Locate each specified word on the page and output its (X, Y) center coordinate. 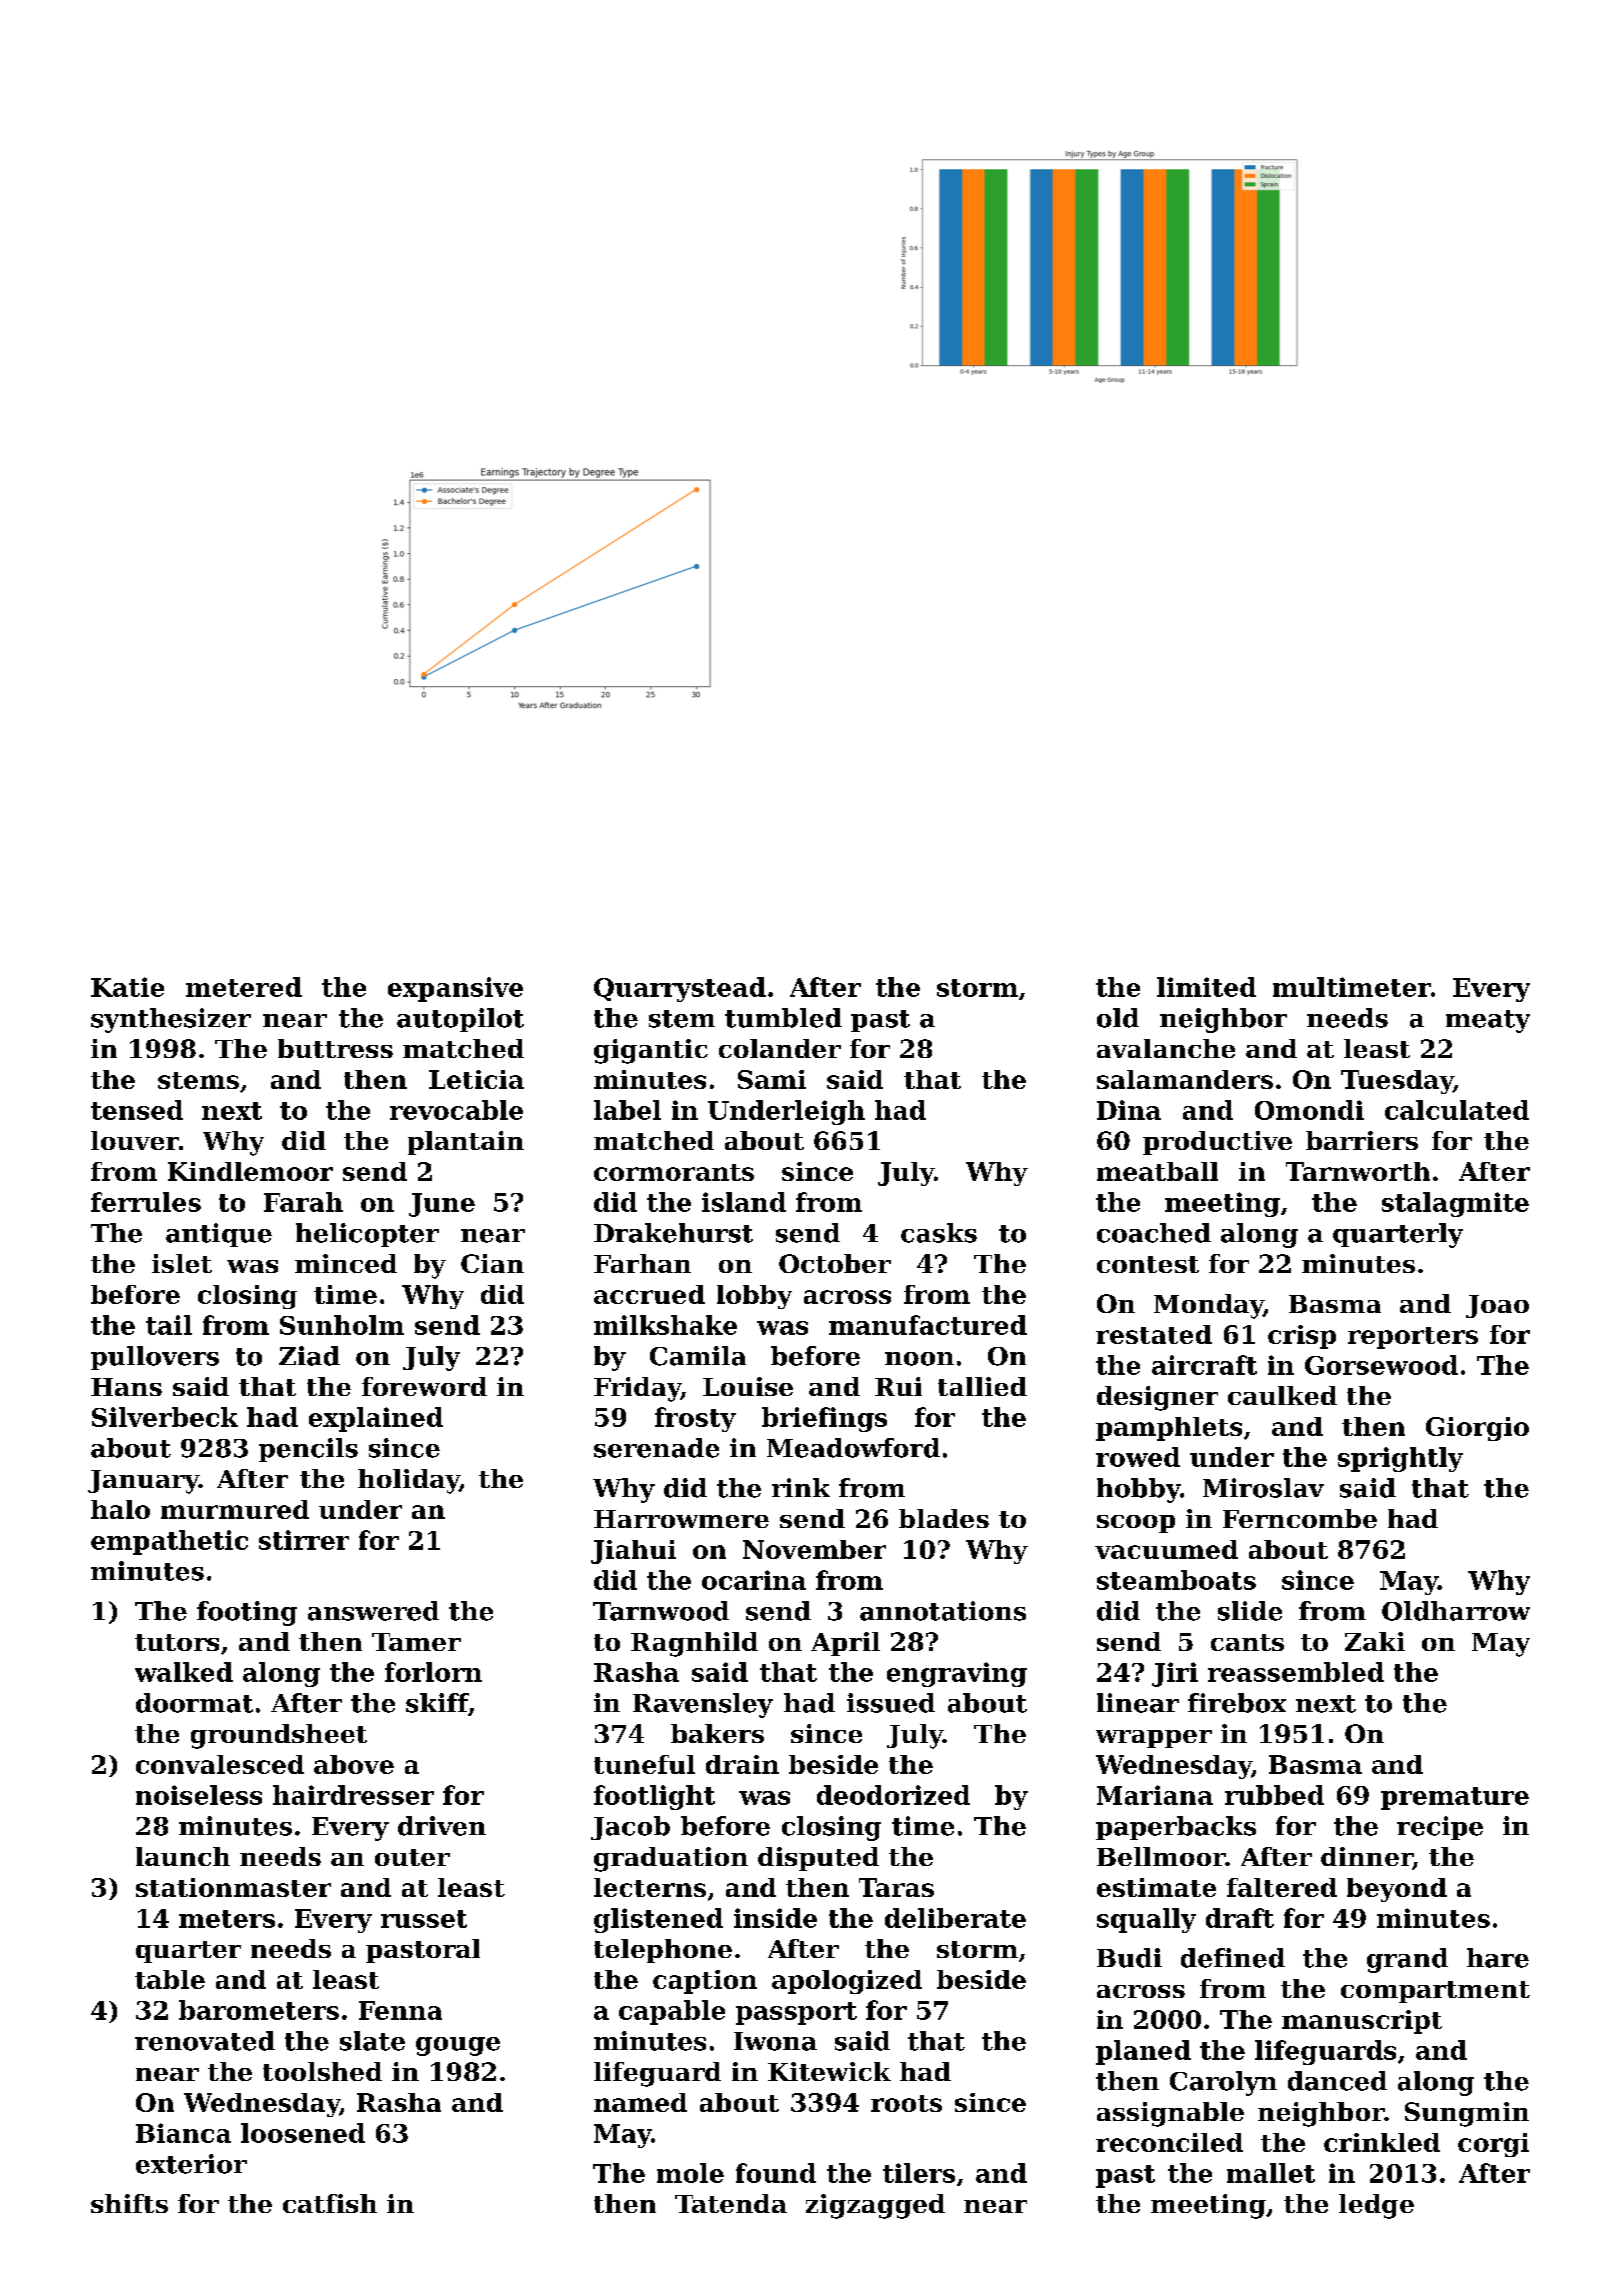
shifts (129, 2203)
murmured (235, 1509)
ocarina (754, 1580)
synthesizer (171, 1020)
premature (1455, 1798)
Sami (772, 1079)
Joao (1497, 1306)
